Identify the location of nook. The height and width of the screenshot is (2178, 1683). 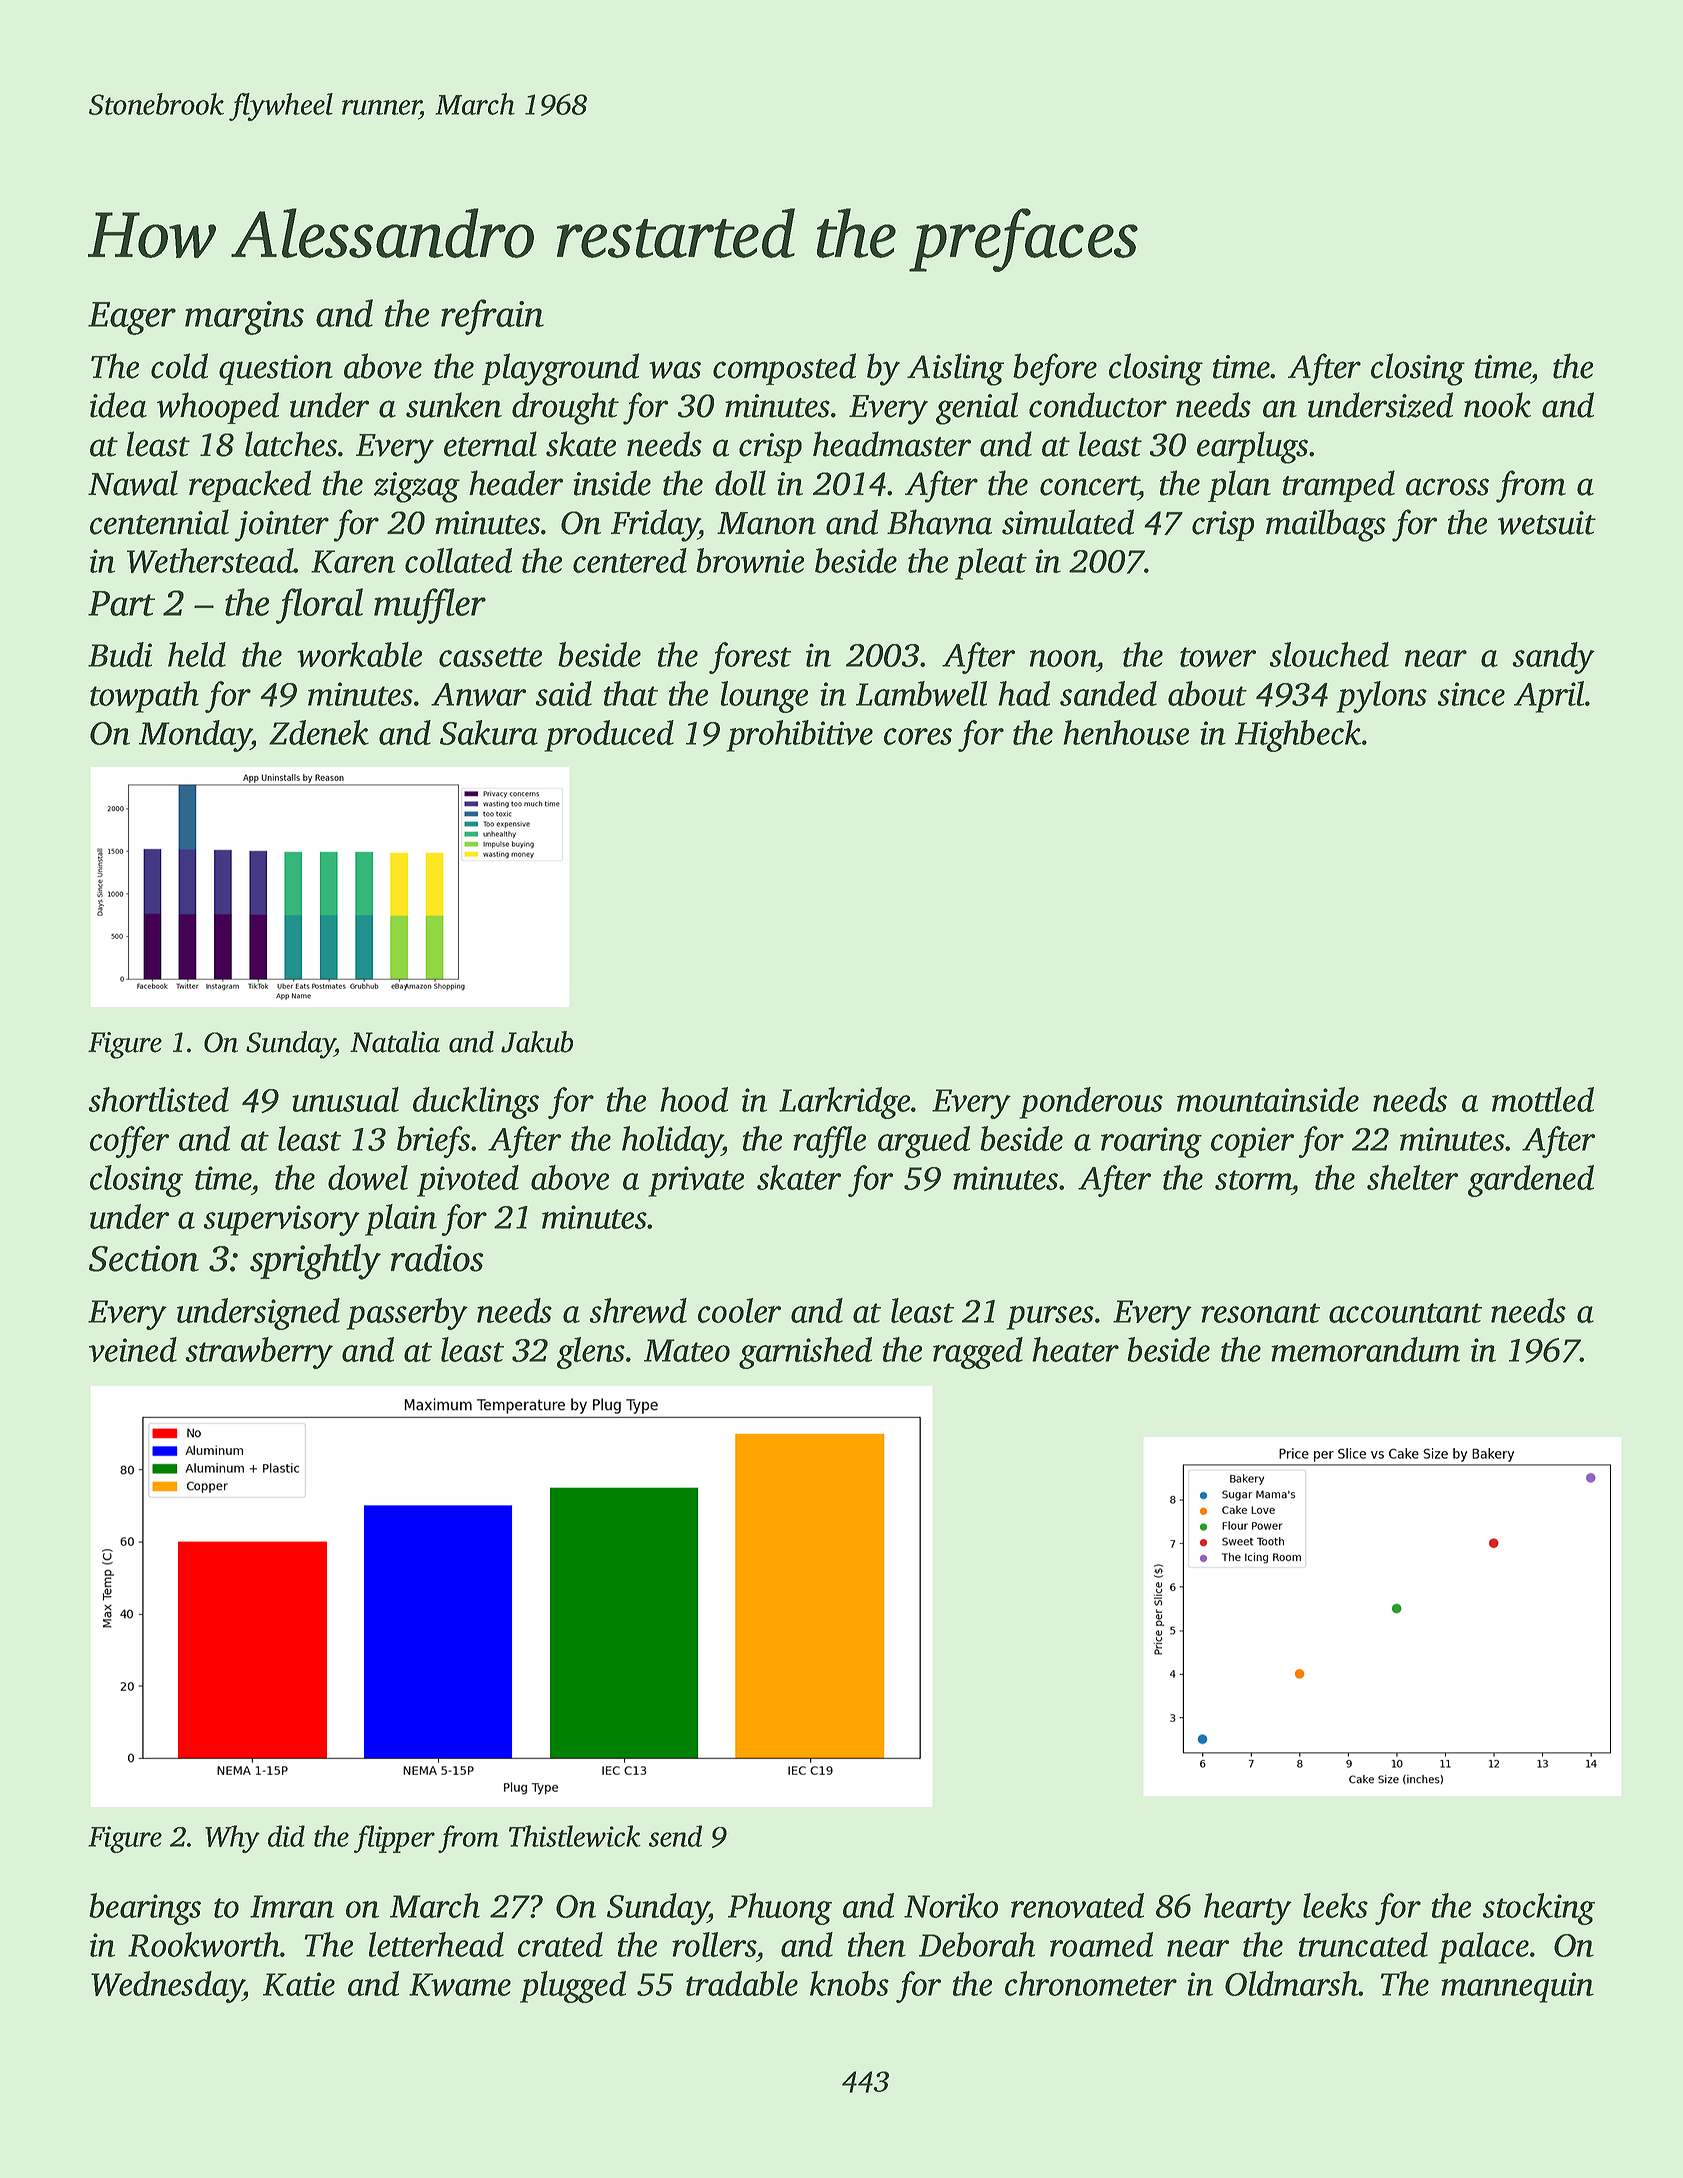
(1497, 405).
